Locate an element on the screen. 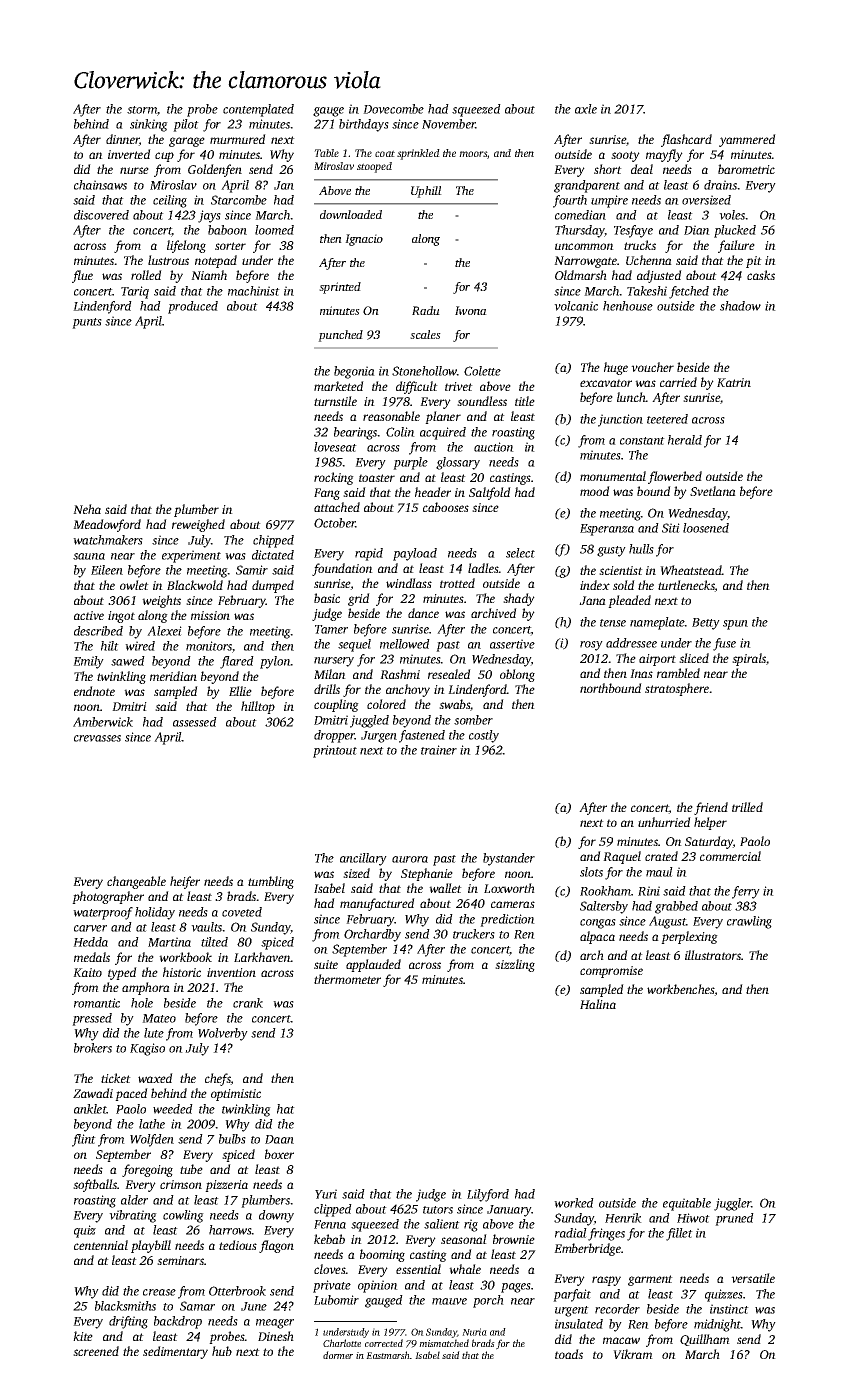 This screenshot has height=1400, width=849. Eileen is located at coordinates (107, 570).
